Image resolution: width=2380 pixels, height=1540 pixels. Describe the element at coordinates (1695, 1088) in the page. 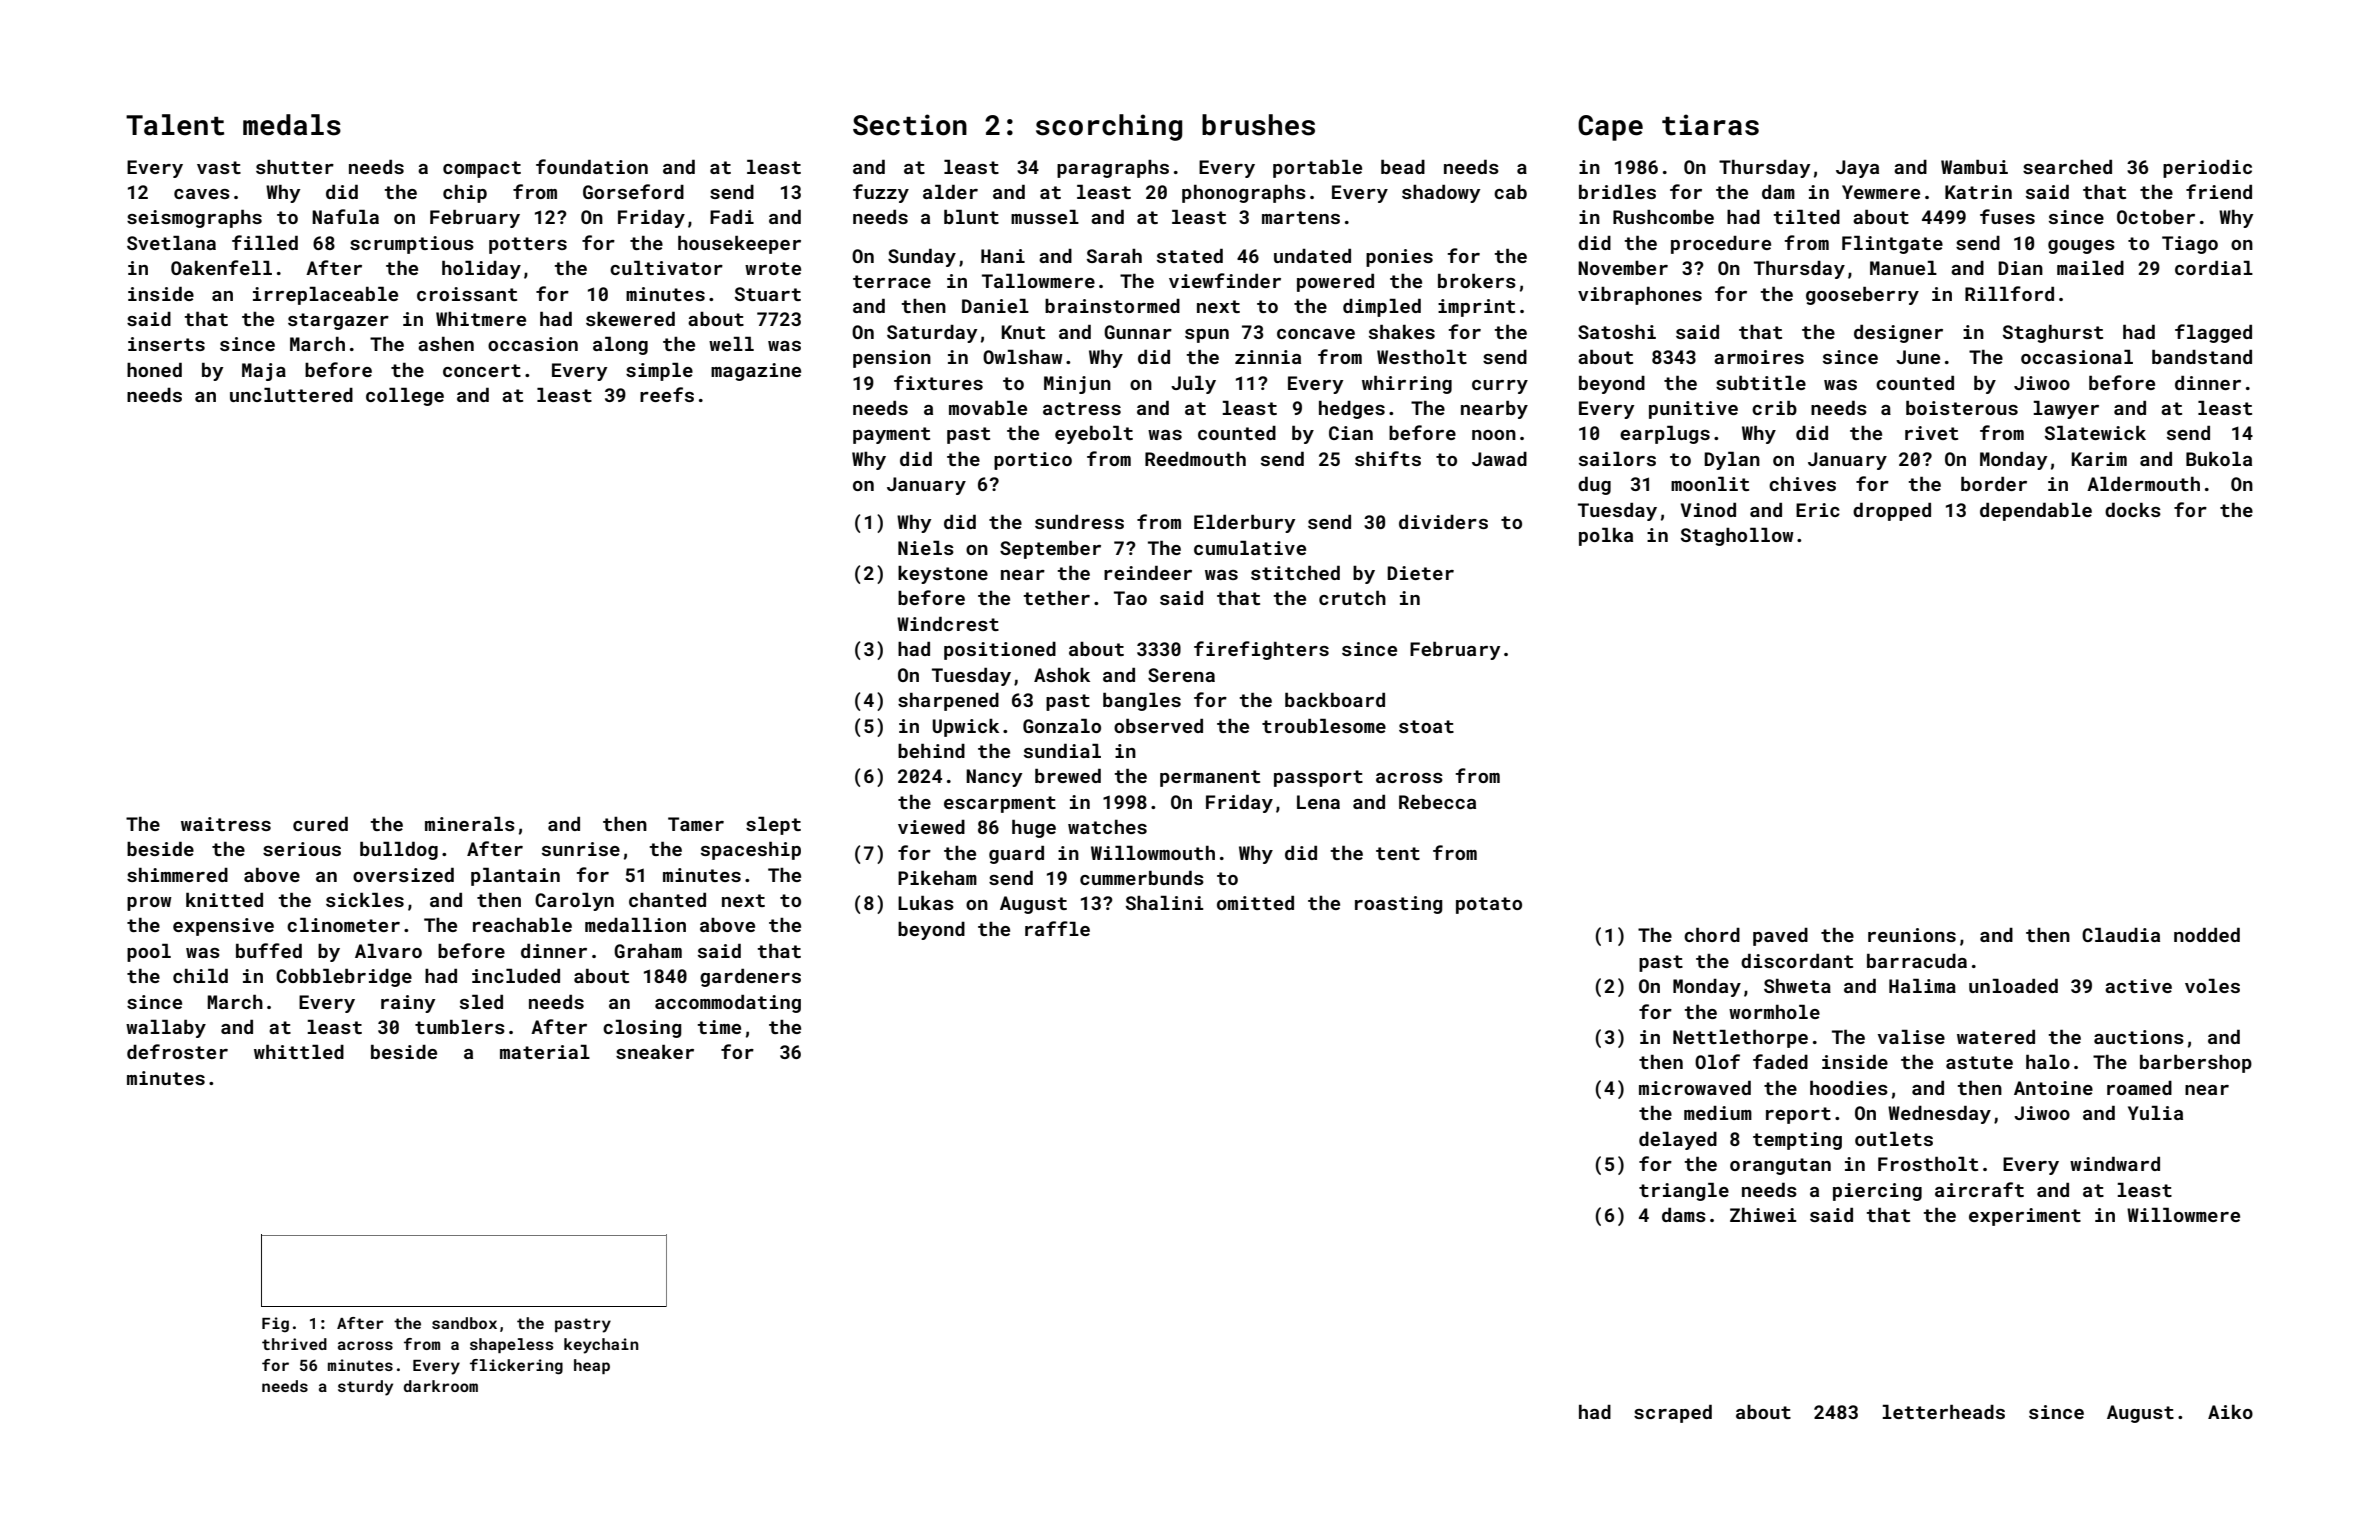

I see `microwaved` at that location.
